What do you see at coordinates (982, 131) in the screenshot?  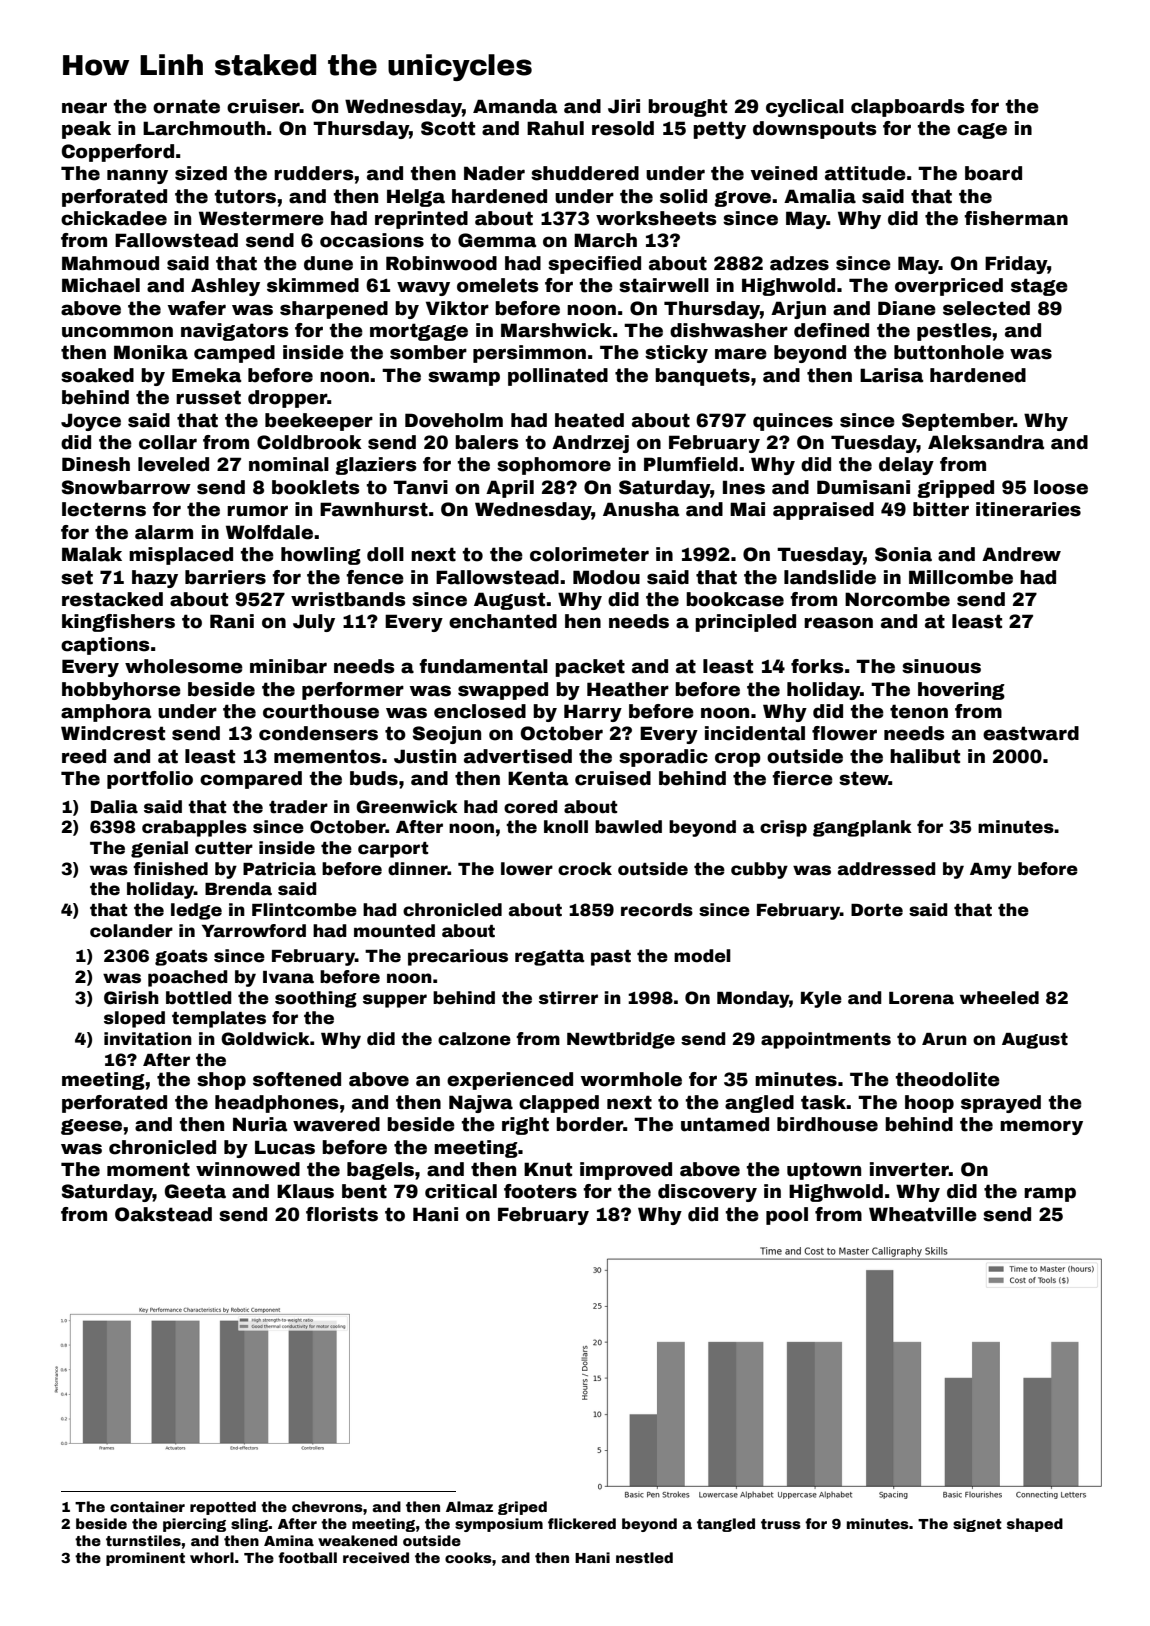 I see `cage` at bounding box center [982, 131].
